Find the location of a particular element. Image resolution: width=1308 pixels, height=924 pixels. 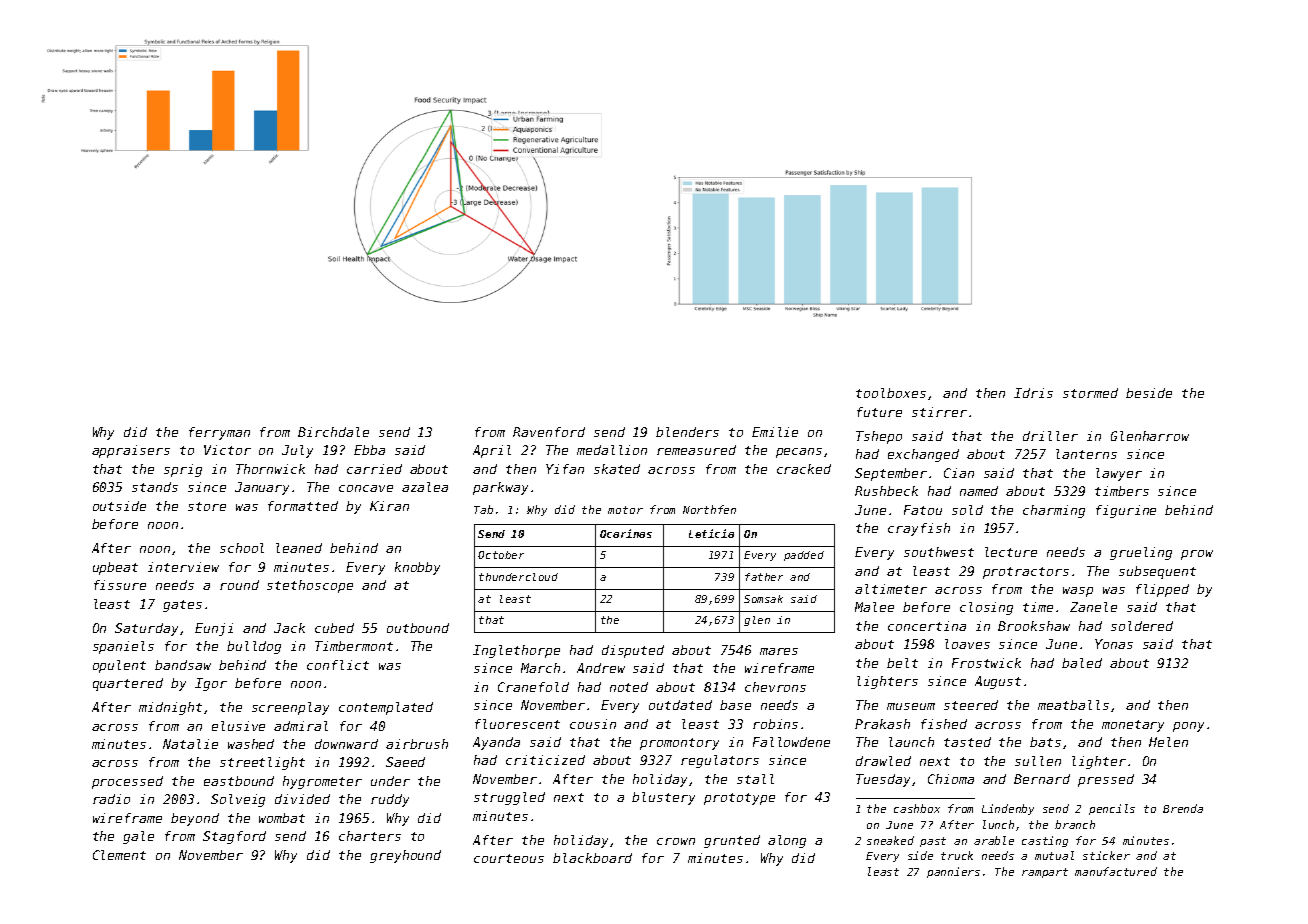

Somsak is located at coordinates (763, 599).
